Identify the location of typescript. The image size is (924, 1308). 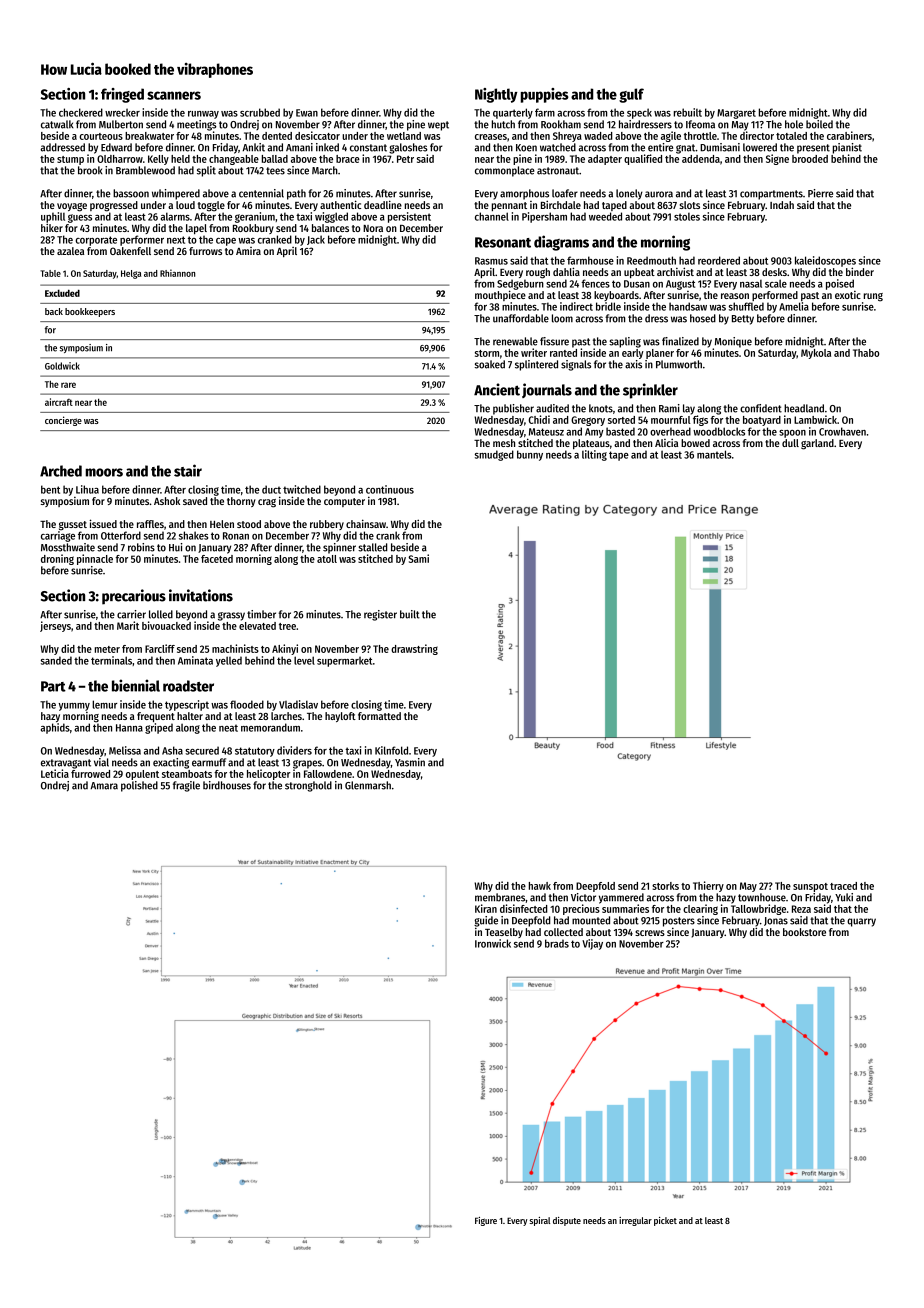
(187, 705).
